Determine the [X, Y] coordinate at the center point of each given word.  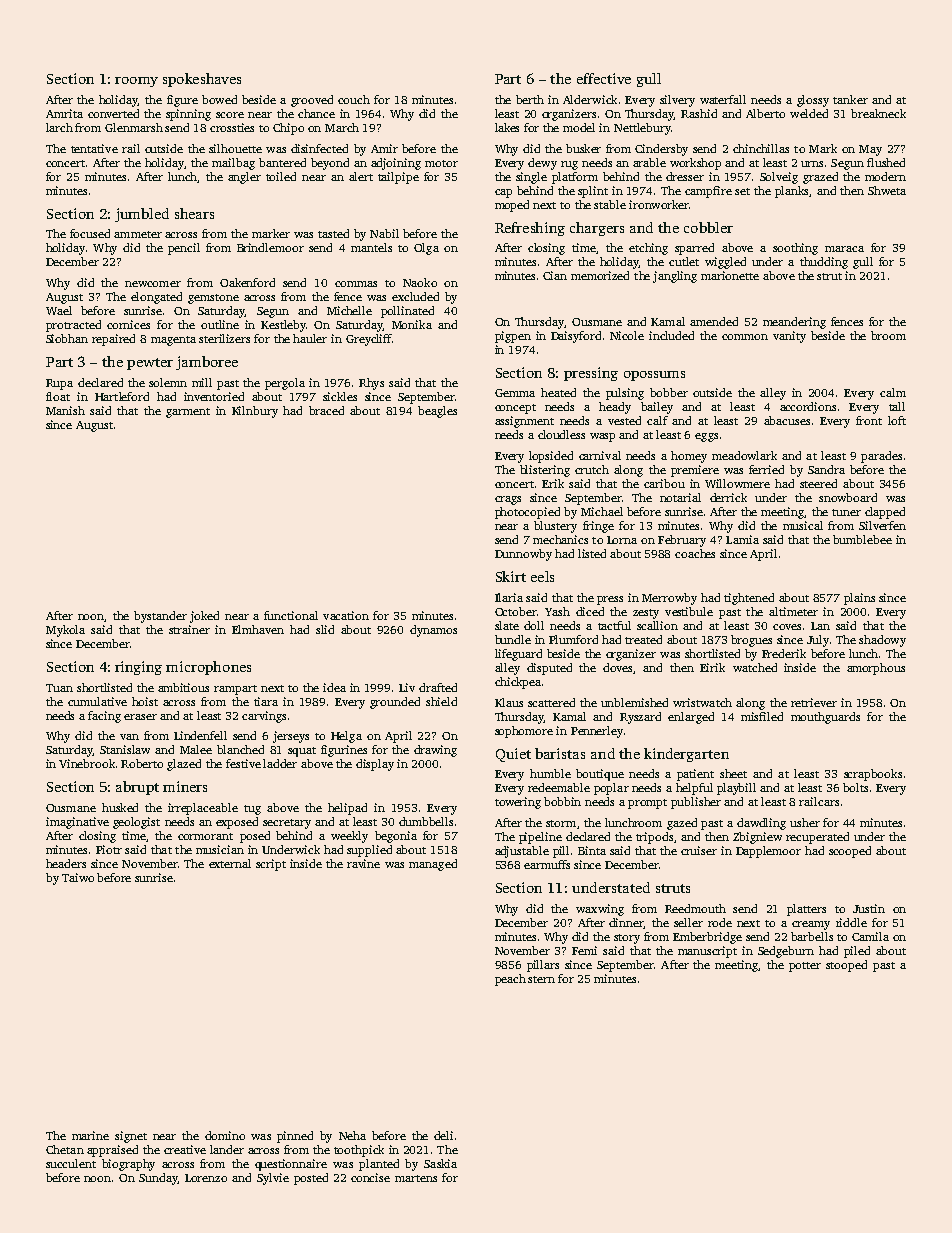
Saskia [440, 1163]
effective [604, 78]
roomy [136, 82]
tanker [850, 99]
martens [416, 1178]
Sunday [158, 1179]
